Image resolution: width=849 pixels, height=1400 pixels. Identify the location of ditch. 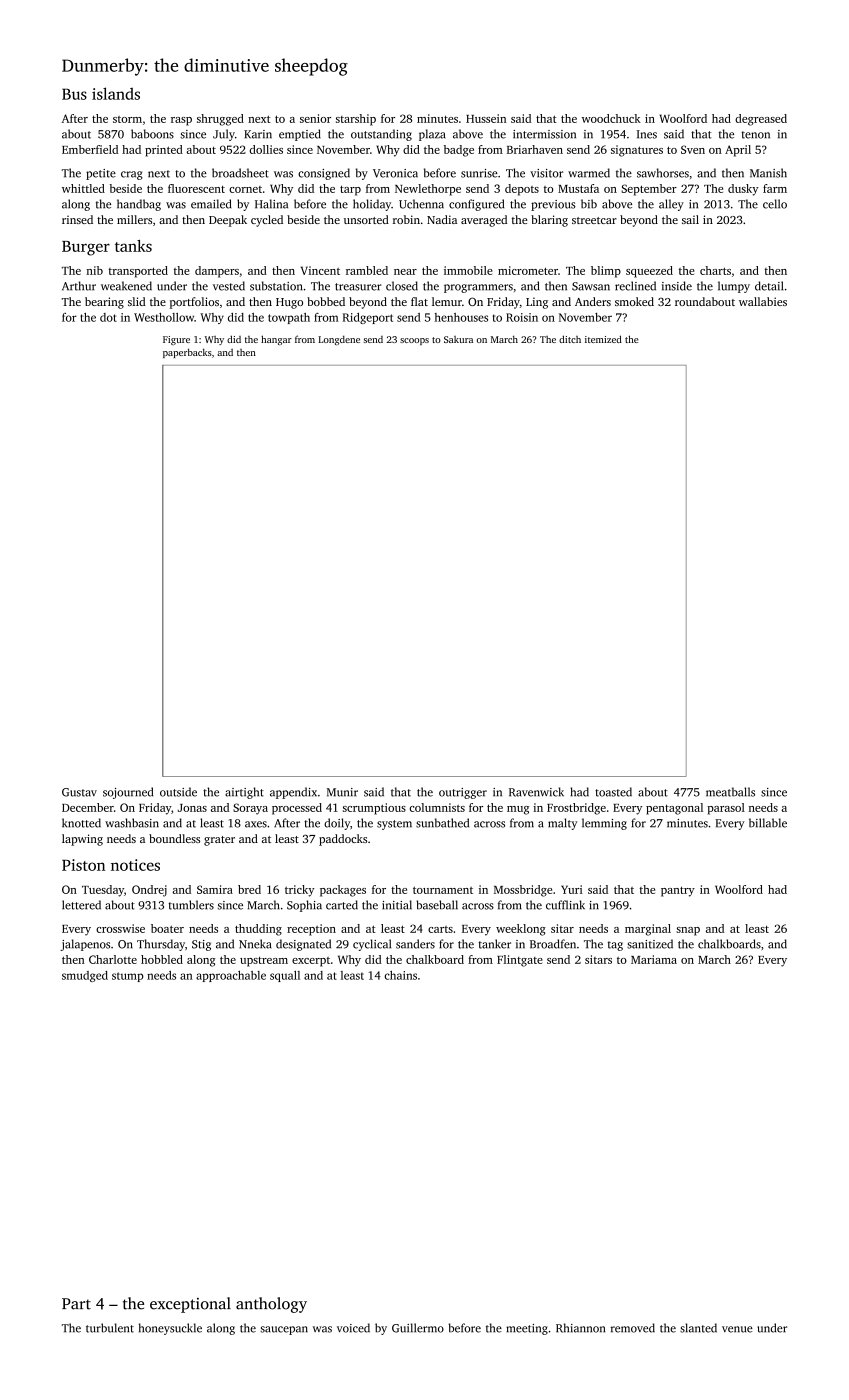
(570, 339).
